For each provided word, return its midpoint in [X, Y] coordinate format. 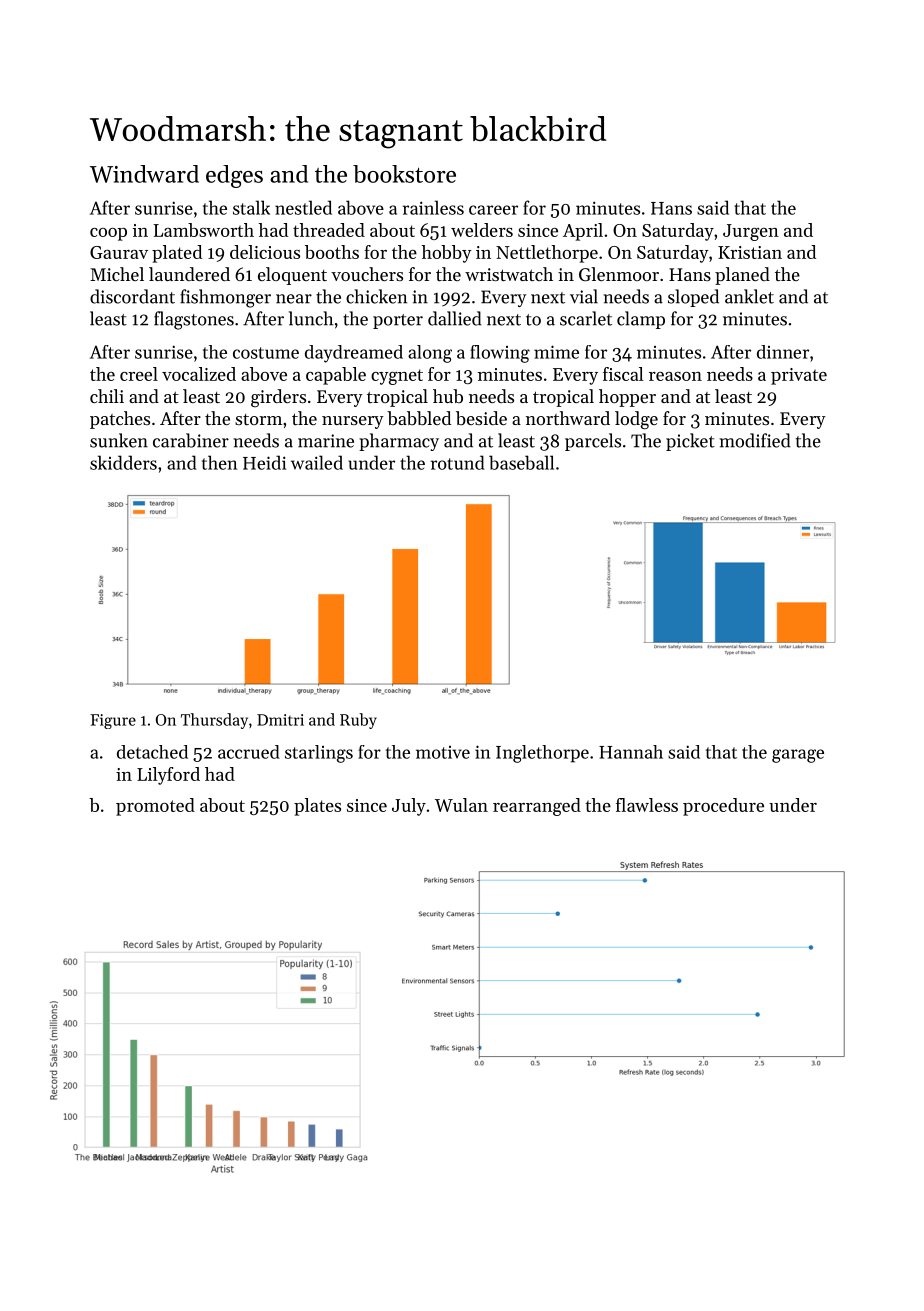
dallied [455, 318]
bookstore [404, 174]
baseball [521, 462]
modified [755, 440]
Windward [144, 174]
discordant [132, 296]
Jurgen [751, 232]
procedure [723, 807]
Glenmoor [619, 274]
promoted [155, 807]
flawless [647, 805]
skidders [123, 462]
